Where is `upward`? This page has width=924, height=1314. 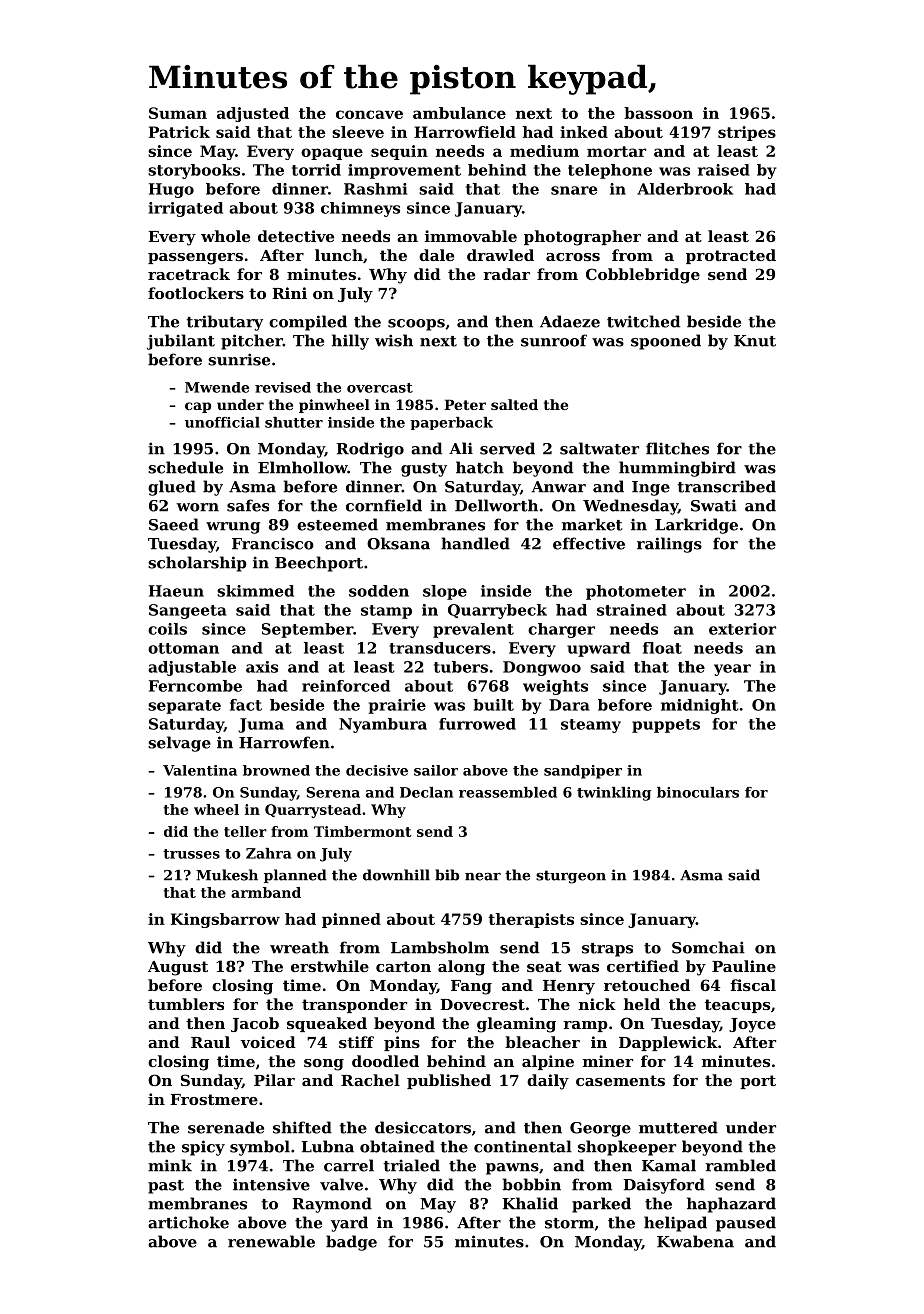
upward is located at coordinates (598, 649).
